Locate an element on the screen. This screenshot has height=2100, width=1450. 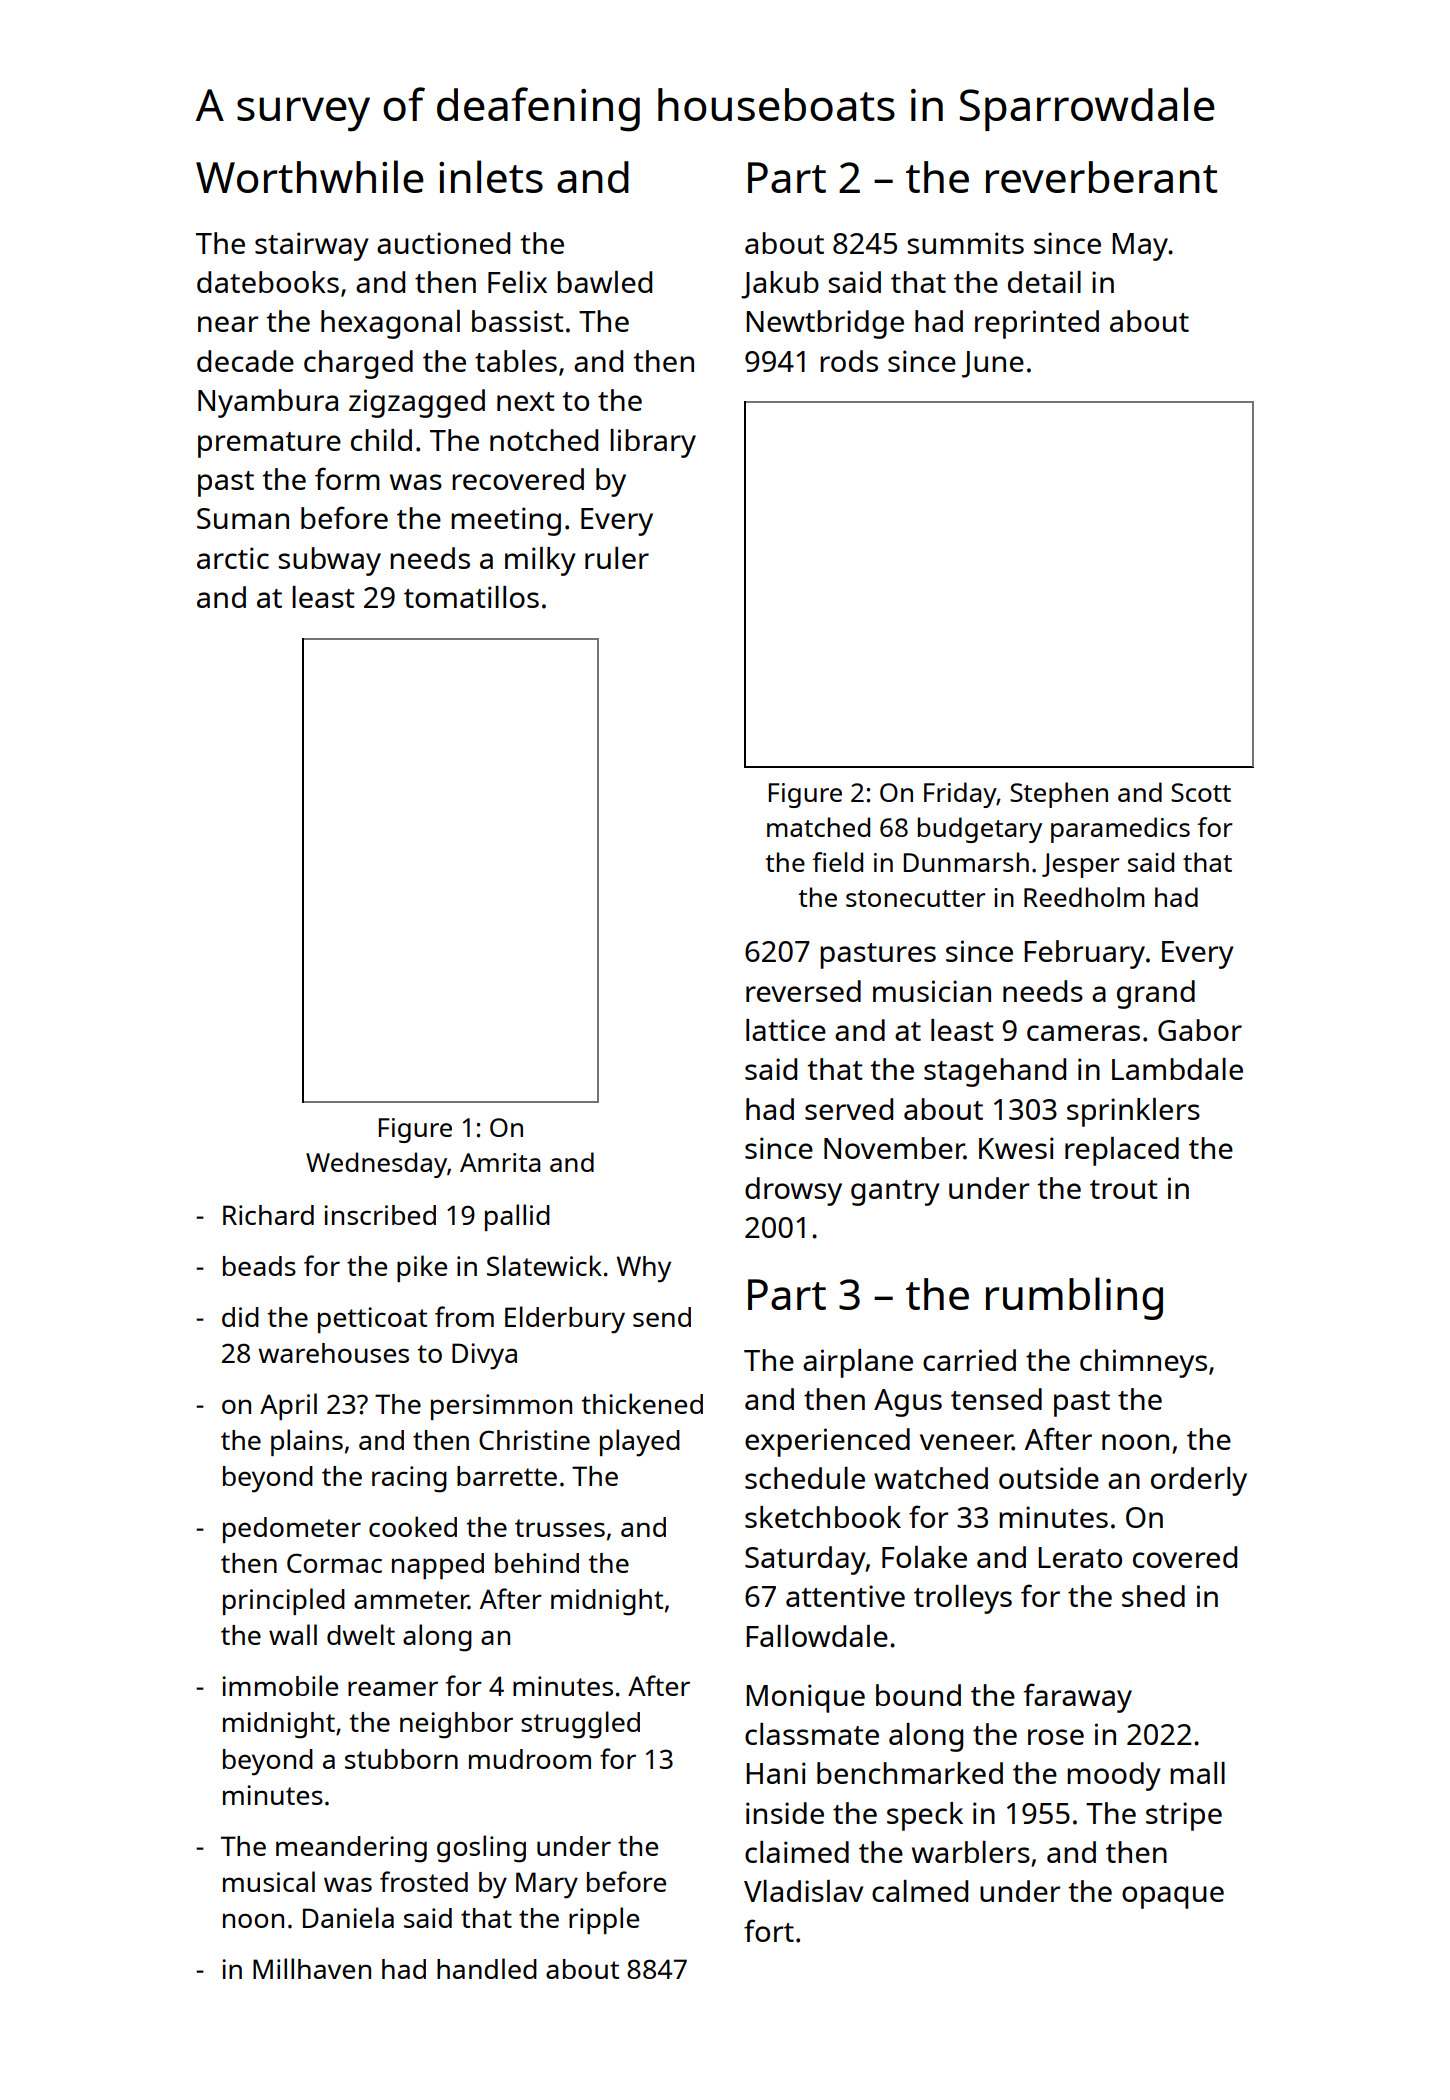
ruler is located at coordinates (617, 558).
